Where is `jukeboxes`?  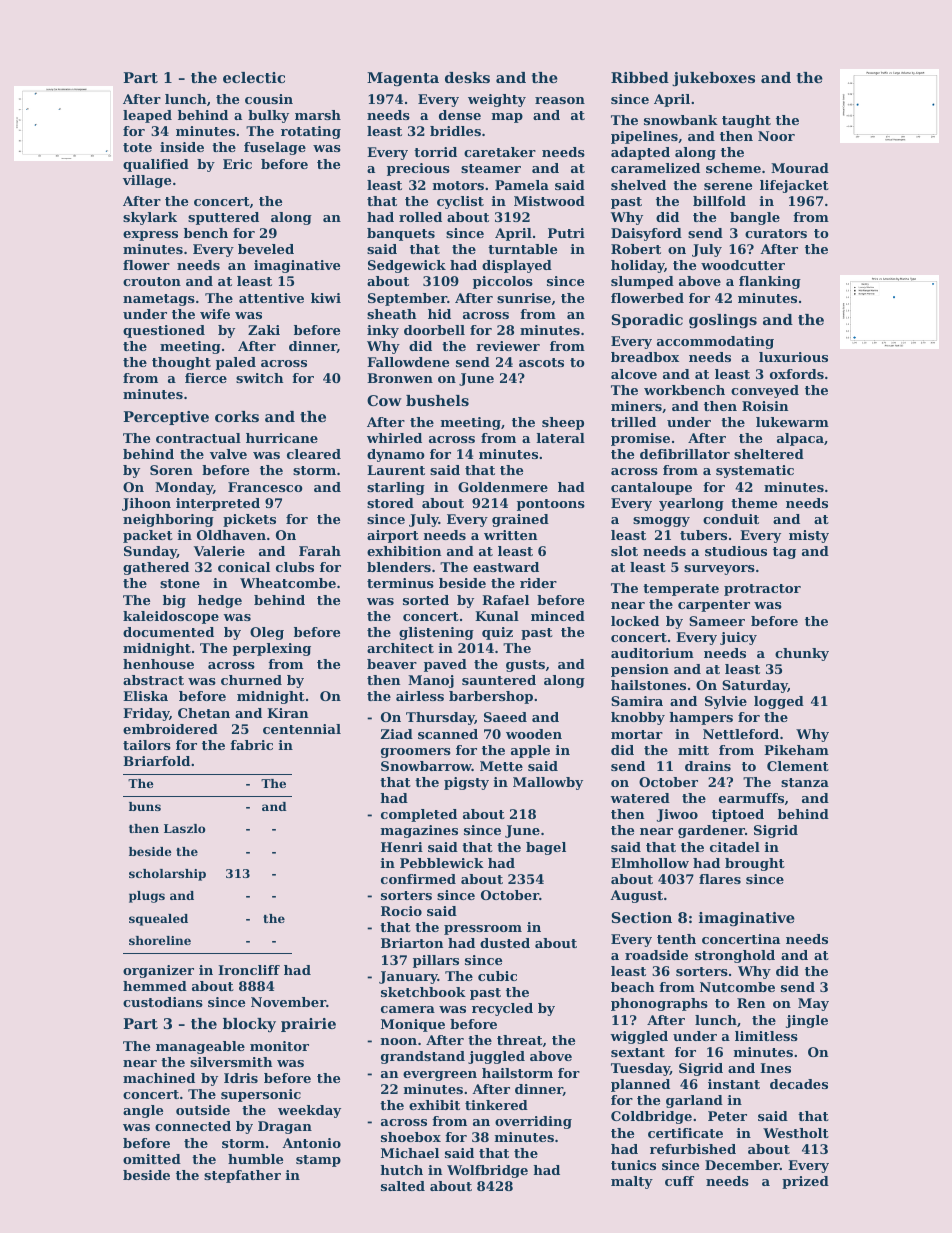 jukeboxes is located at coordinates (713, 79).
